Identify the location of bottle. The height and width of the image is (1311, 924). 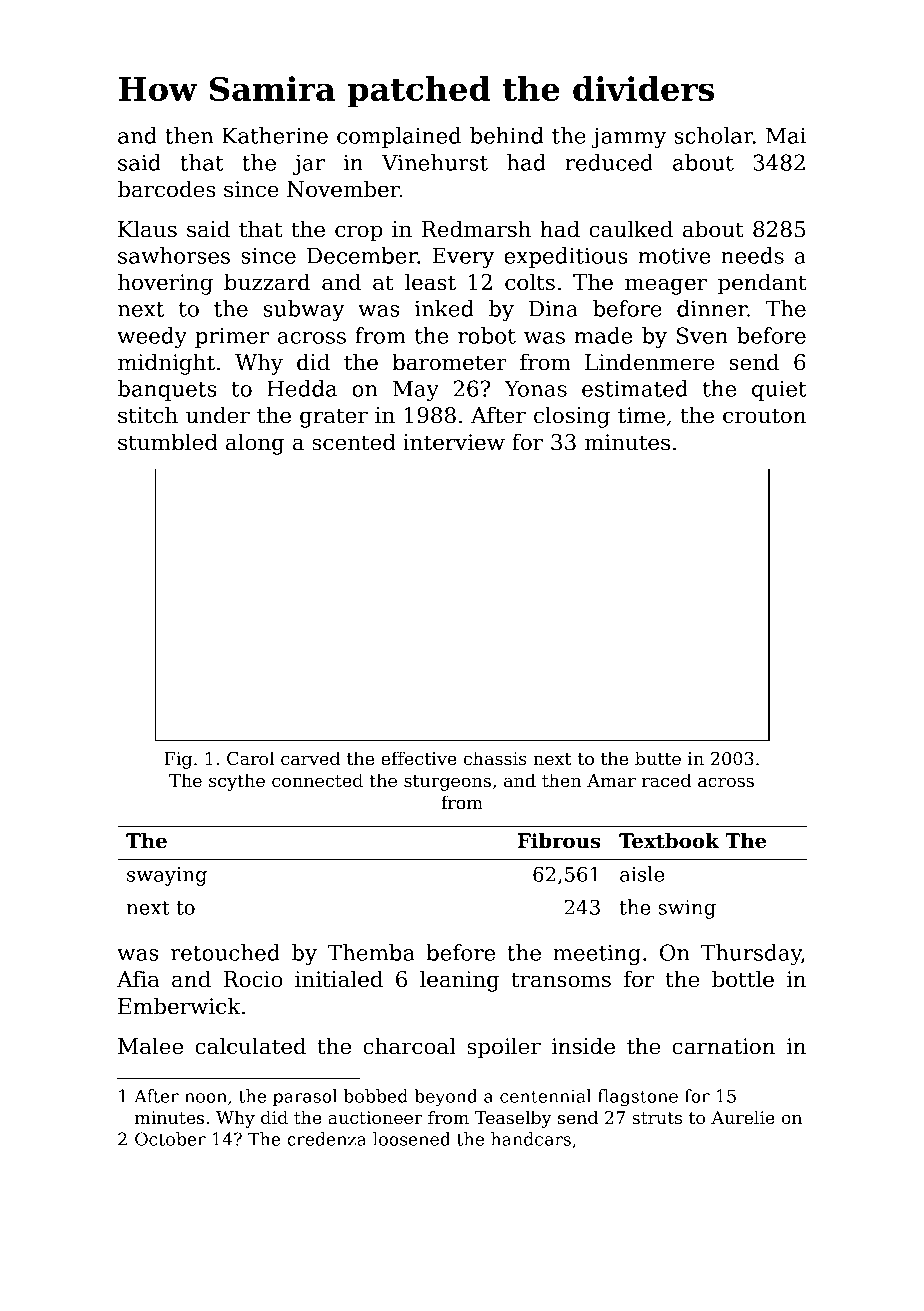
(743, 979).
